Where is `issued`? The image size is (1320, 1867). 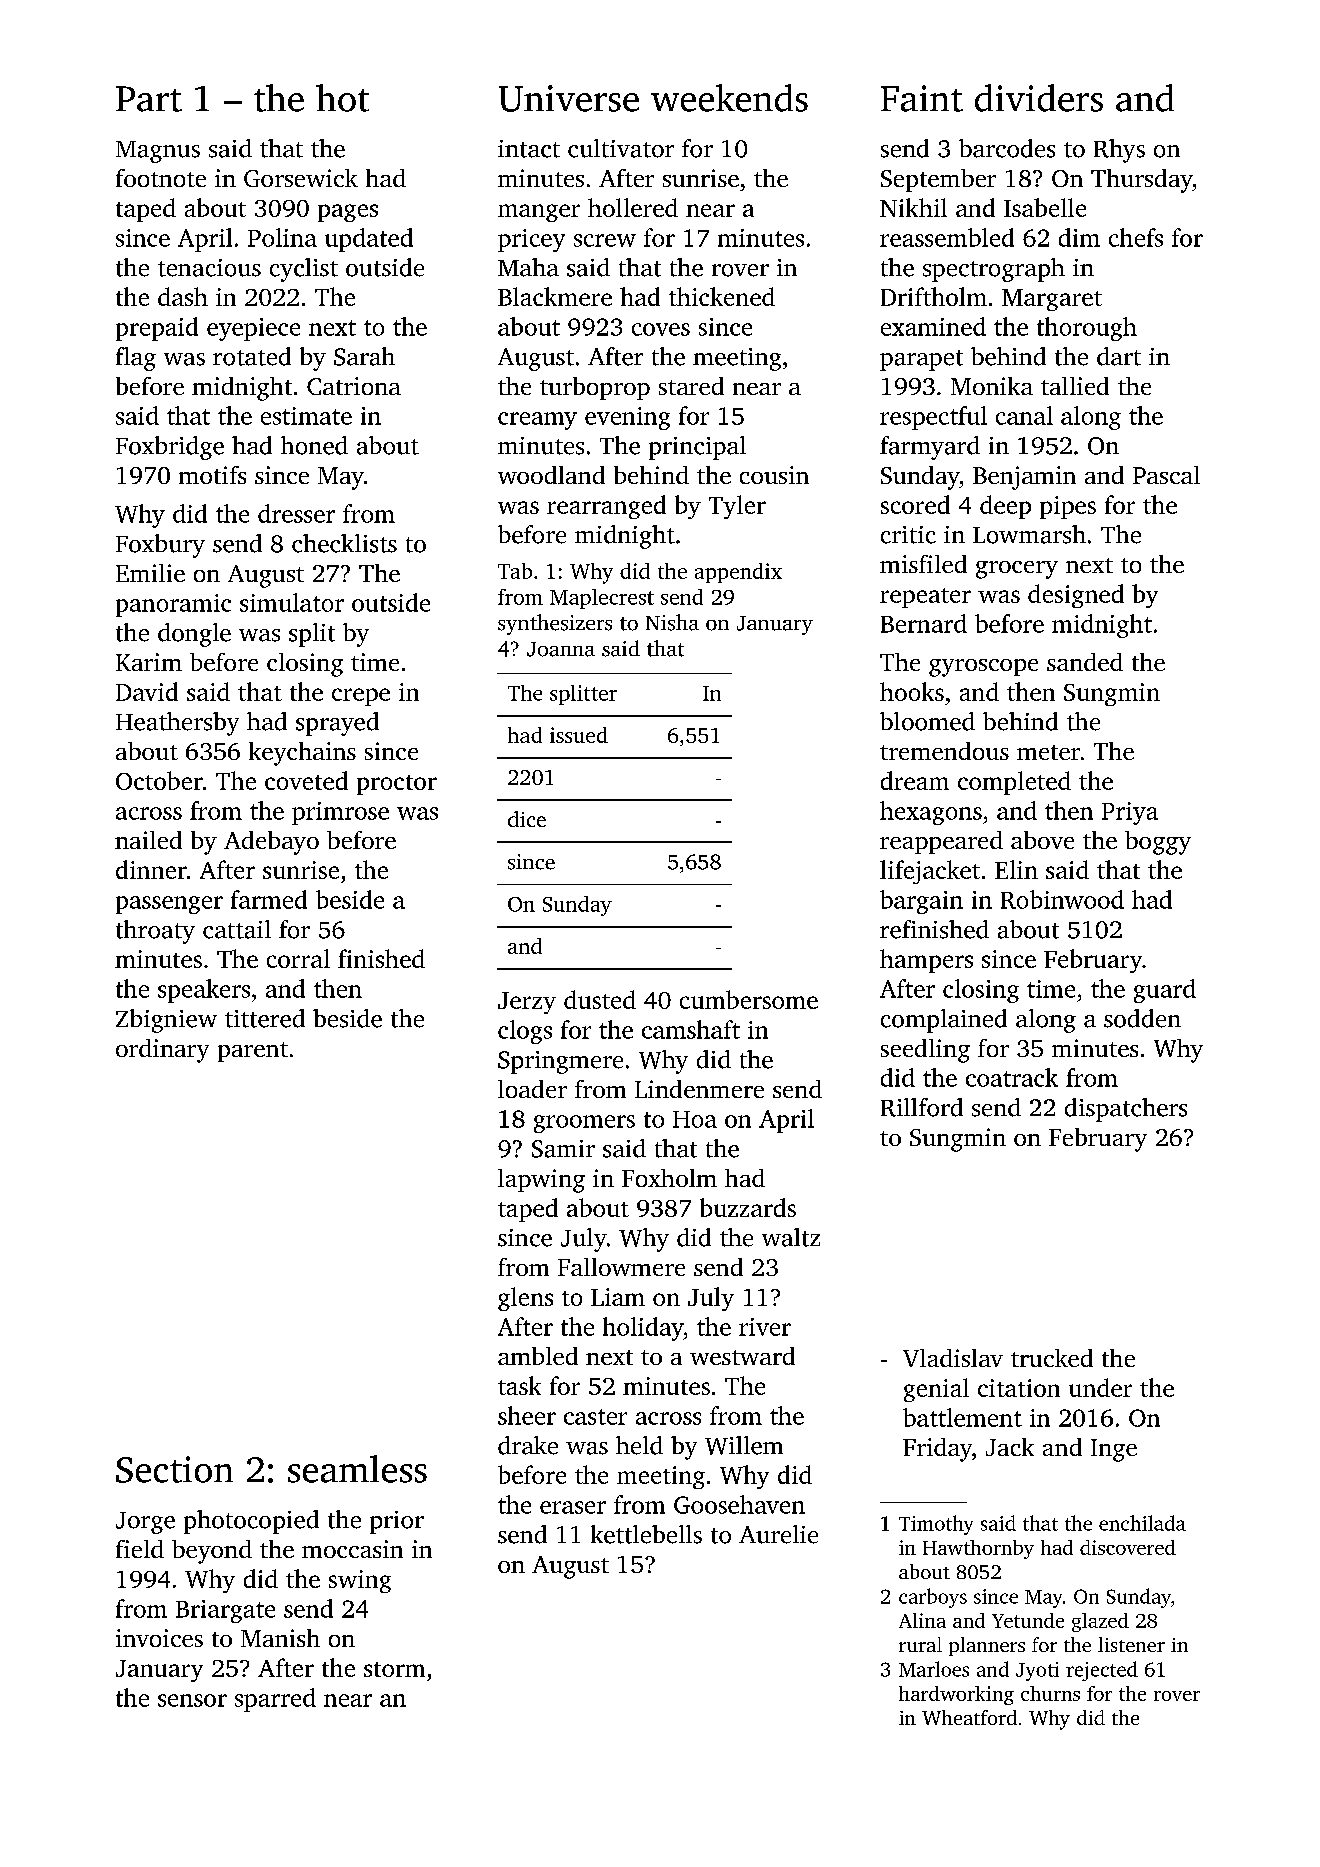
issued is located at coordinates (579, 735).
